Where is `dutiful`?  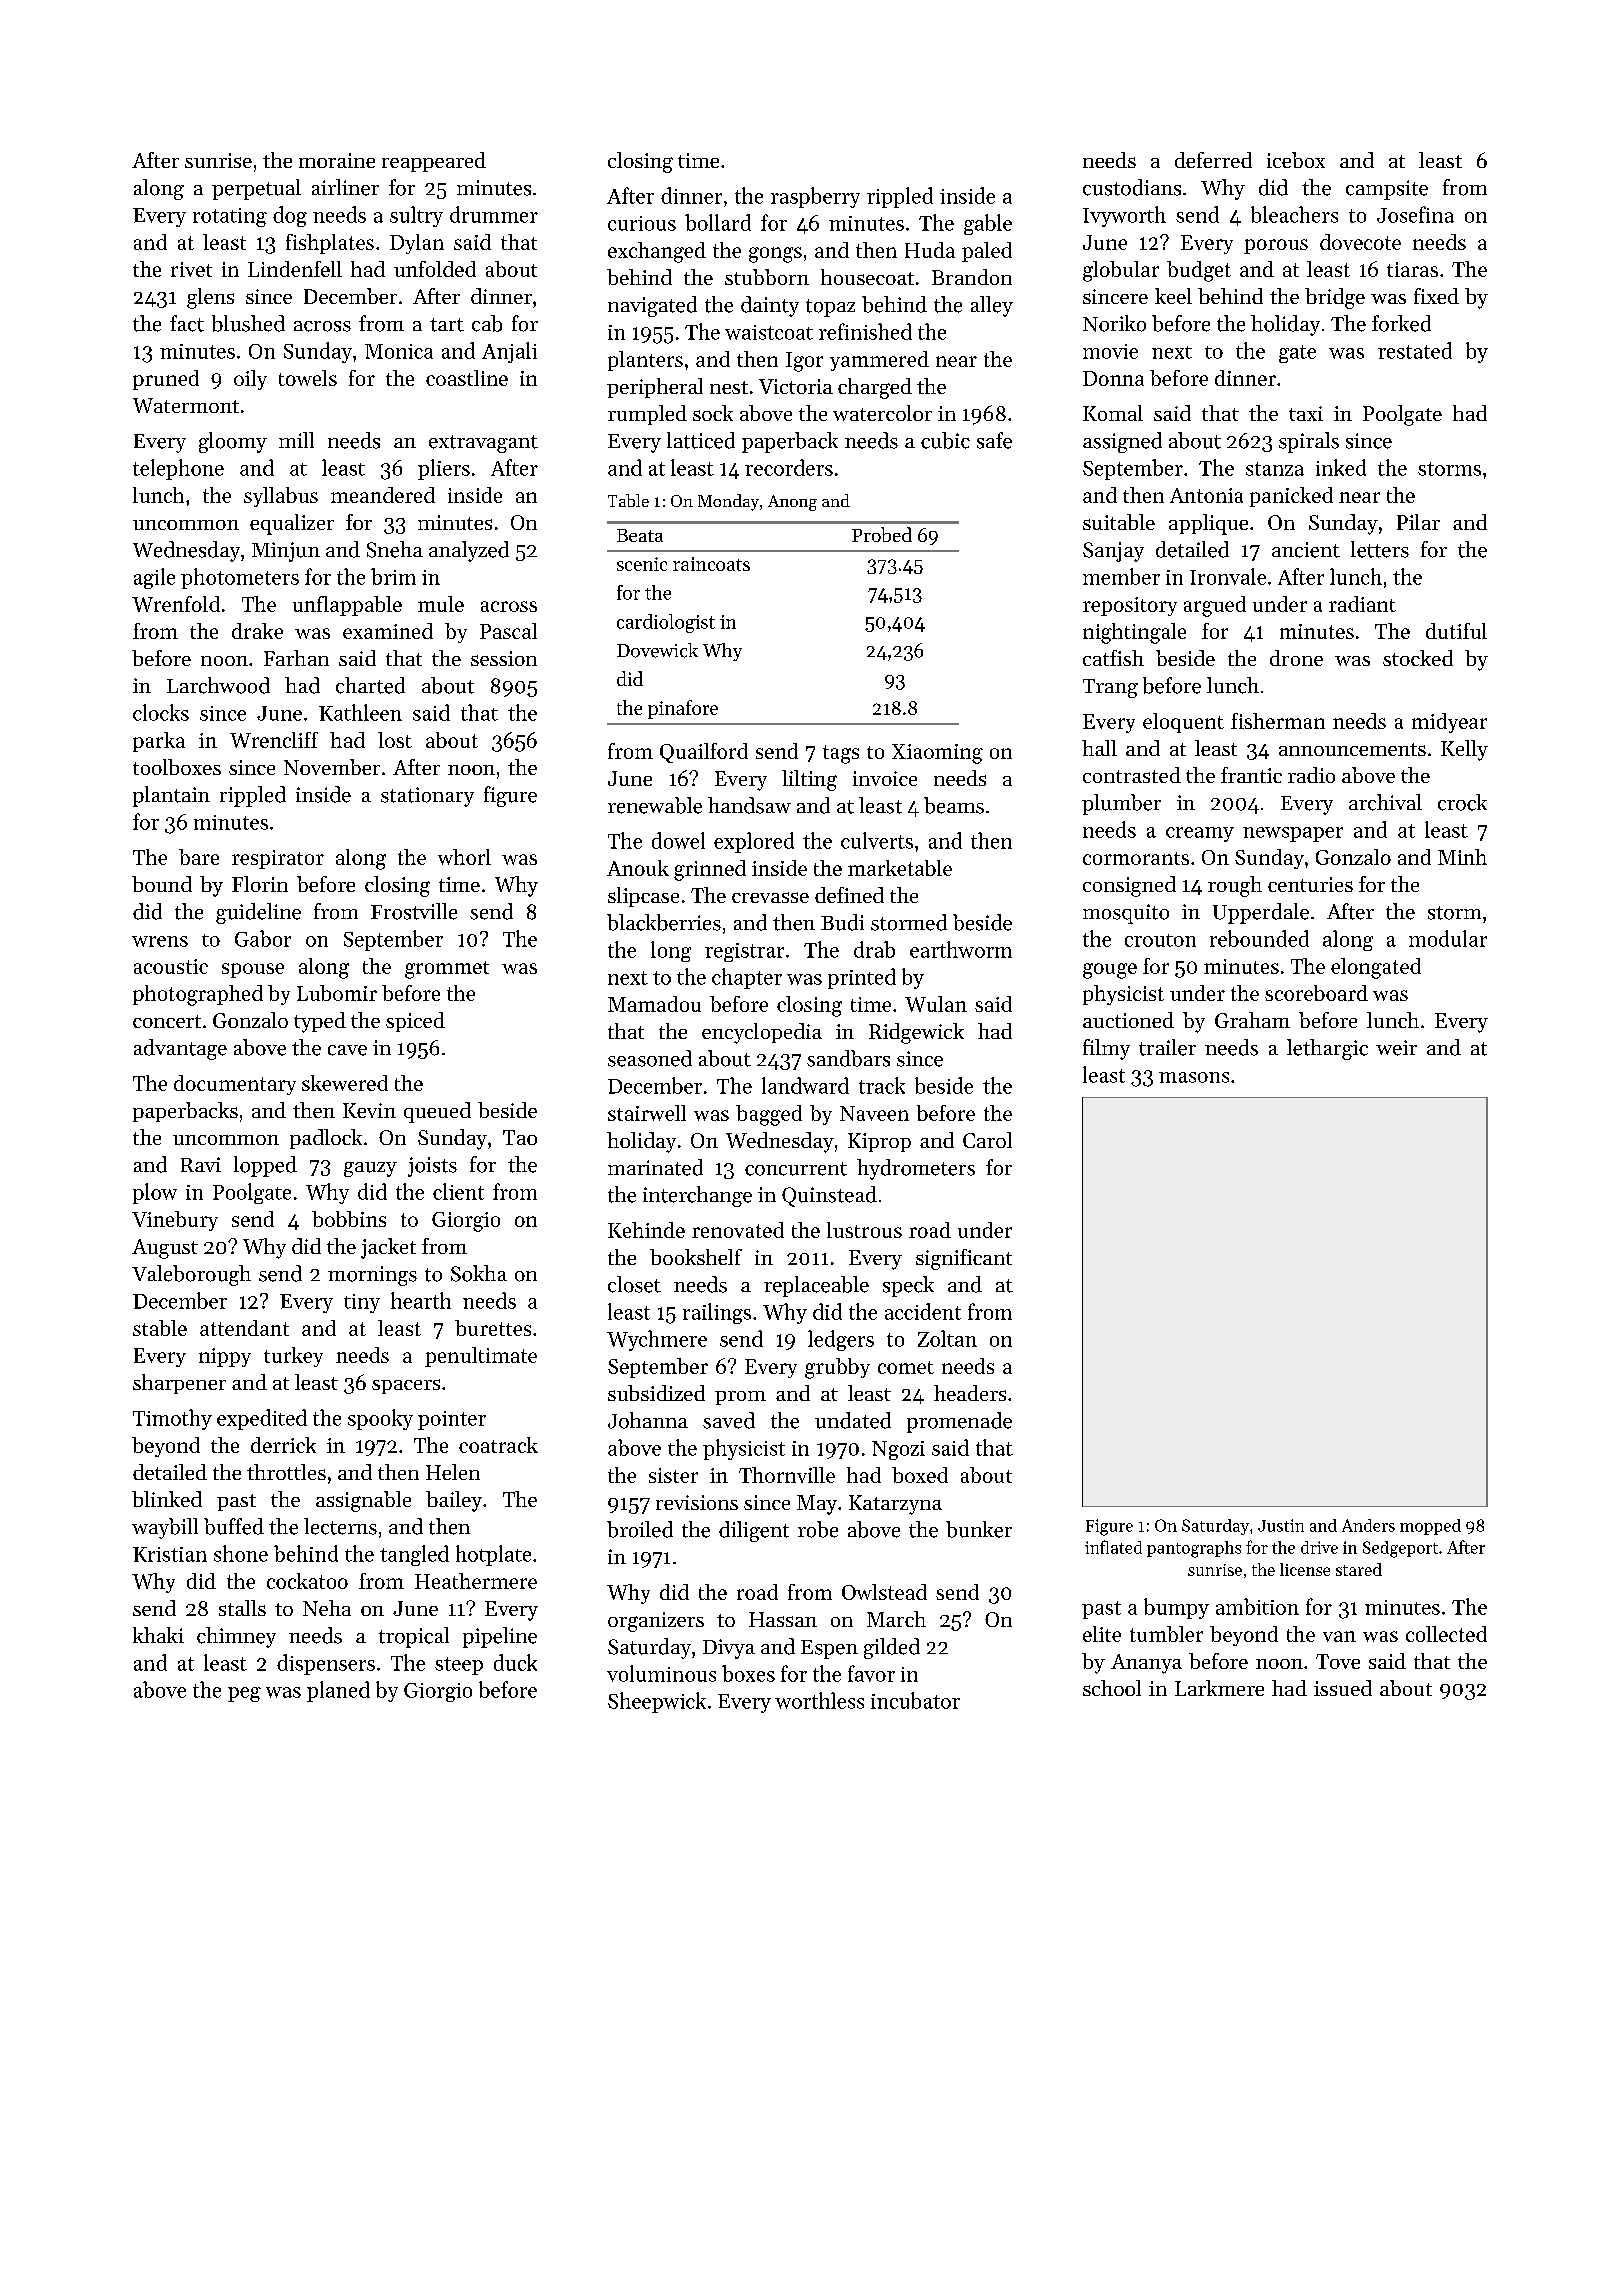
dutiful is located at coordinates (1456, 631).
